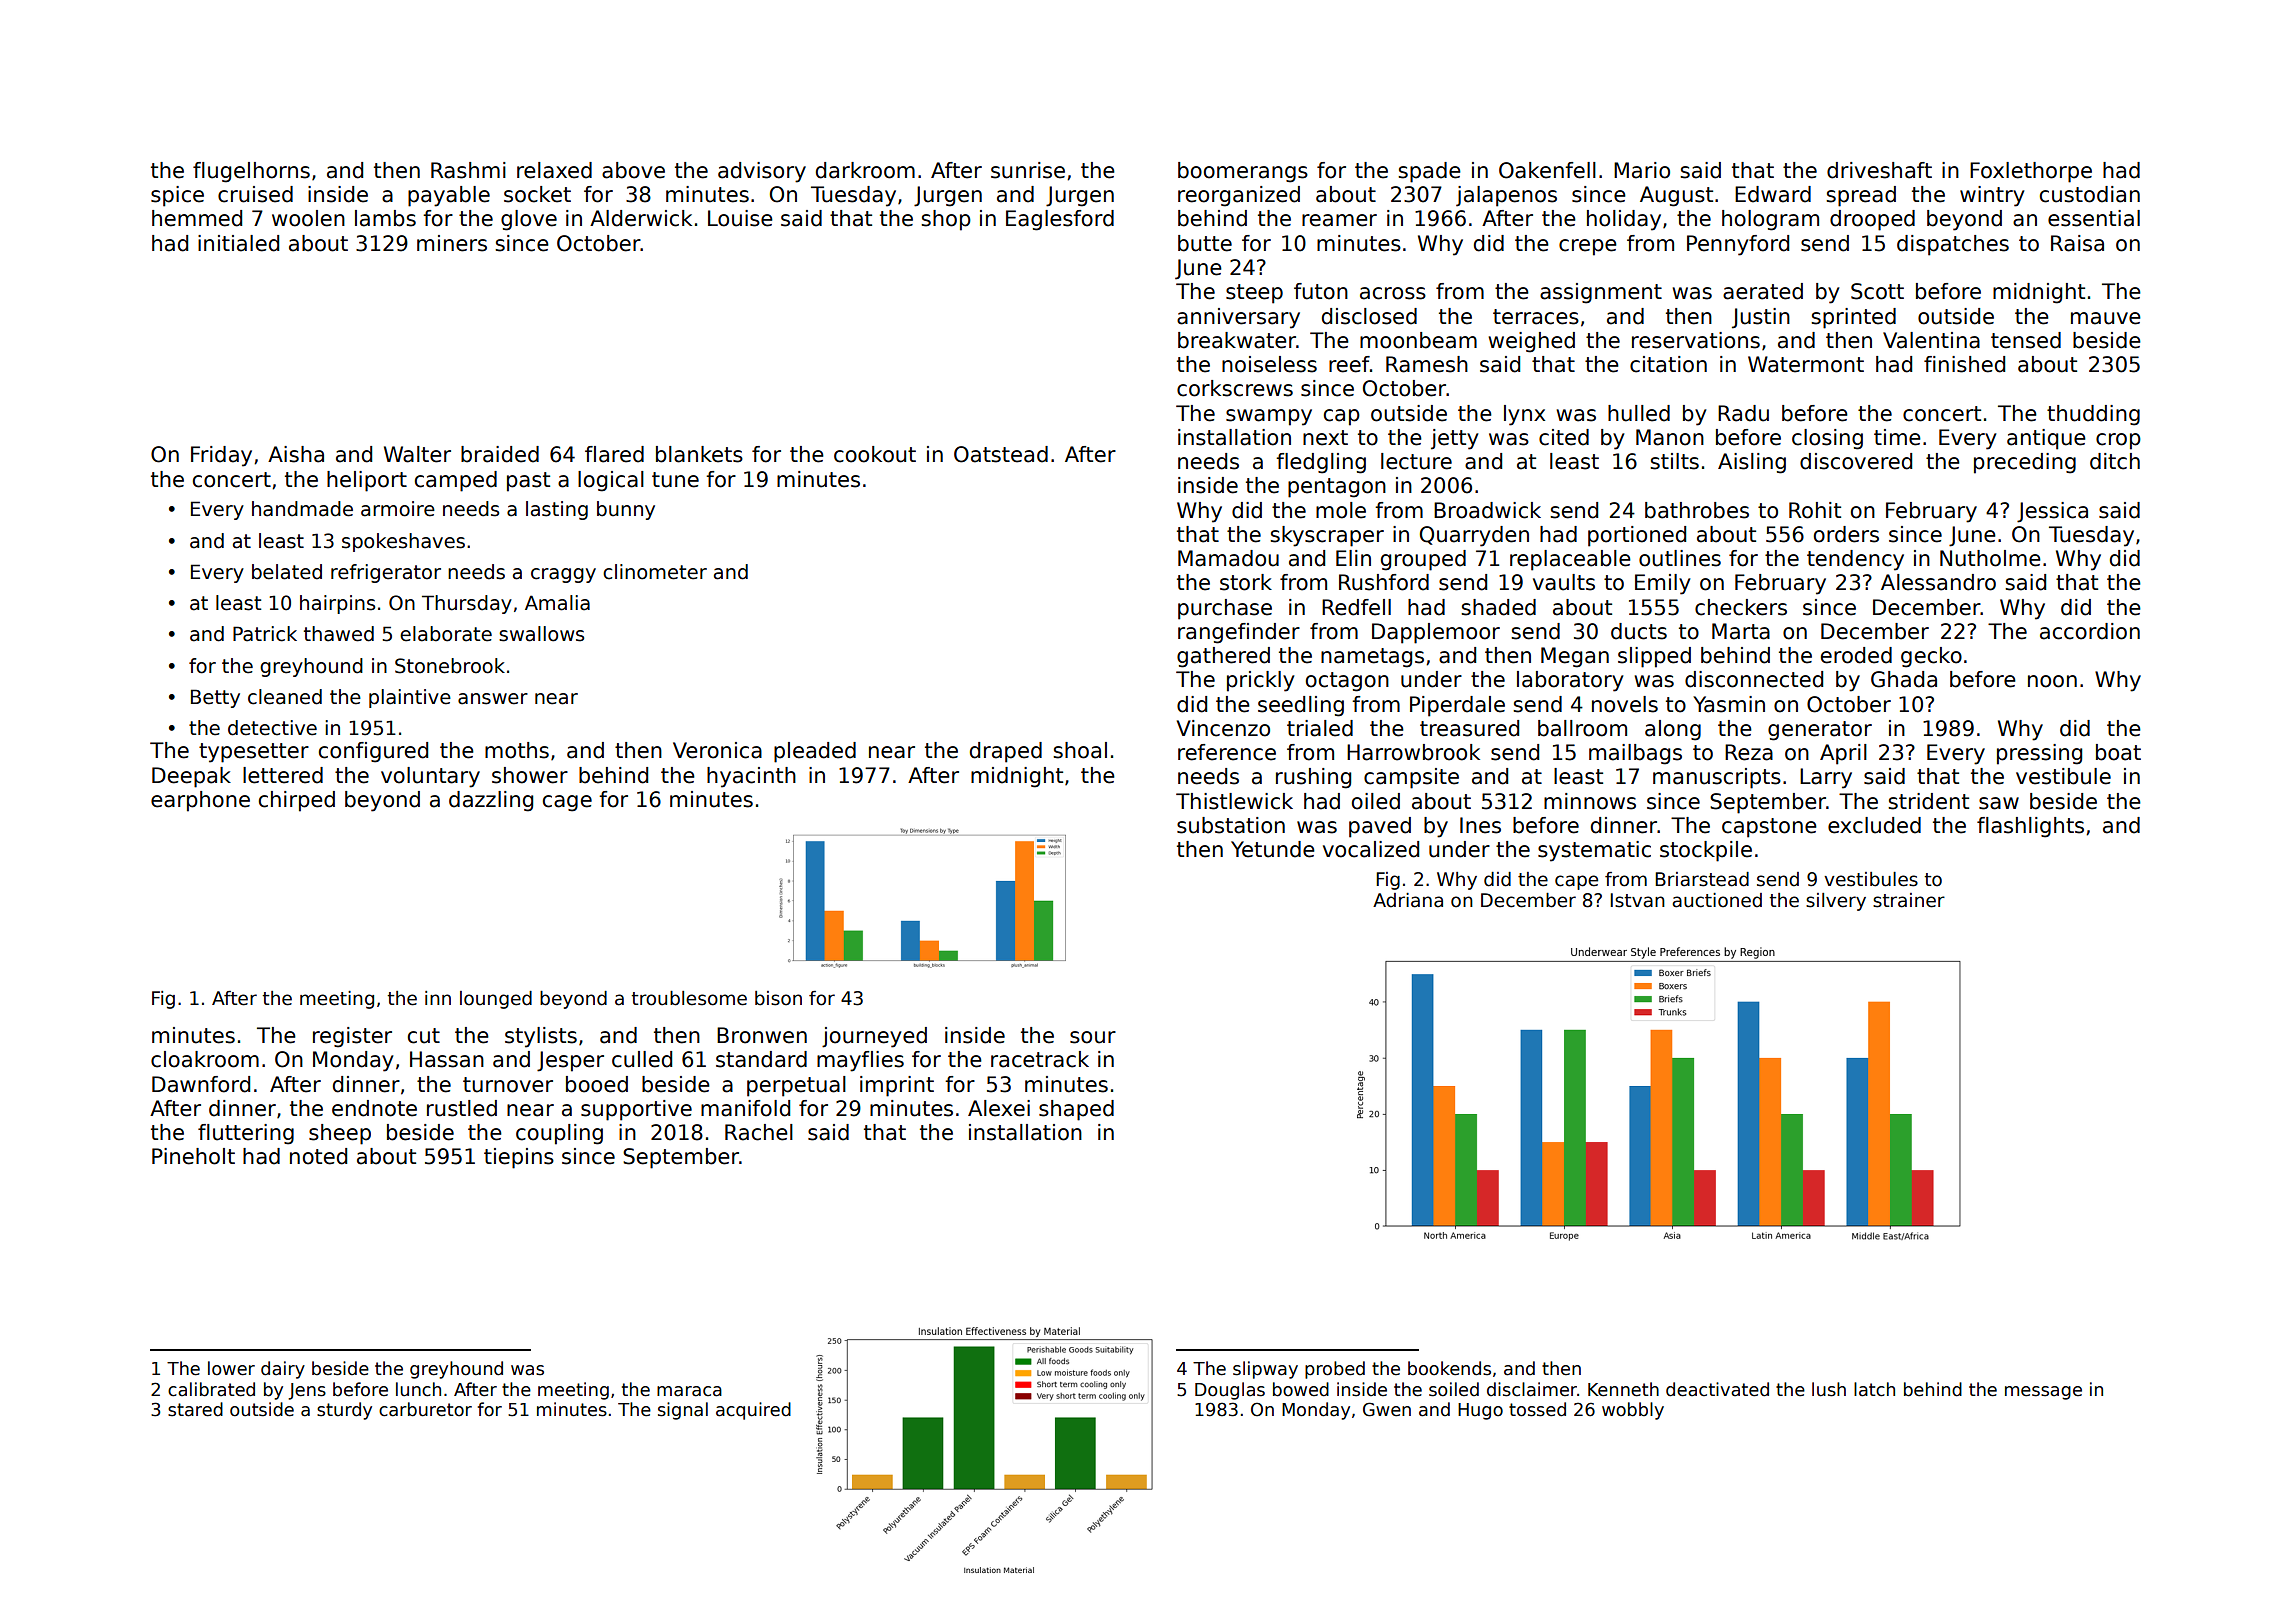 The height and width of the screenshot is (1620, 2292). Describe the element at coordinates (1717, 900) in the screenshot. I see `auctioned` at that location.
